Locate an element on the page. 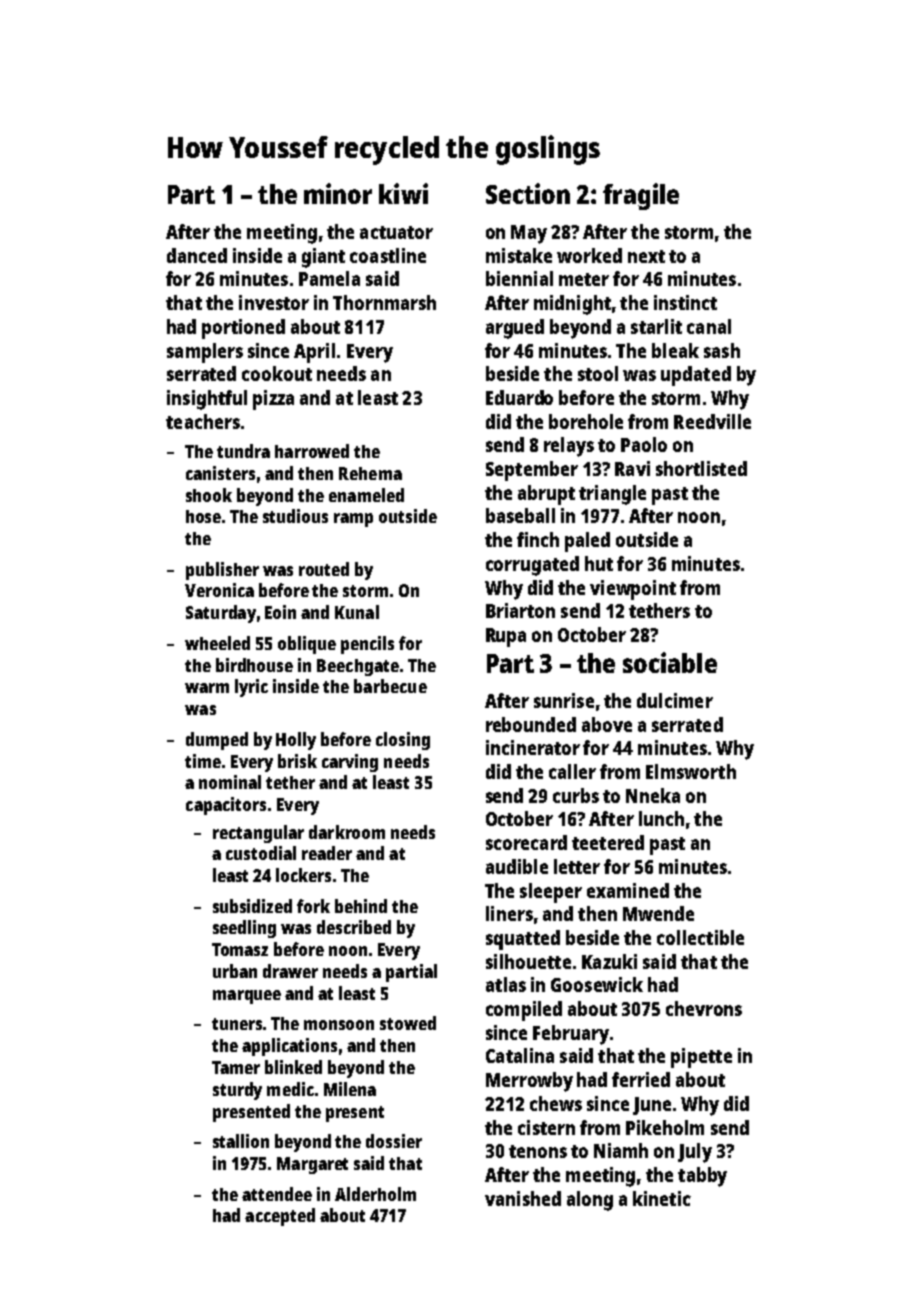 The image size is (924, 1311). fragile is located at coordinates (641, 196).
